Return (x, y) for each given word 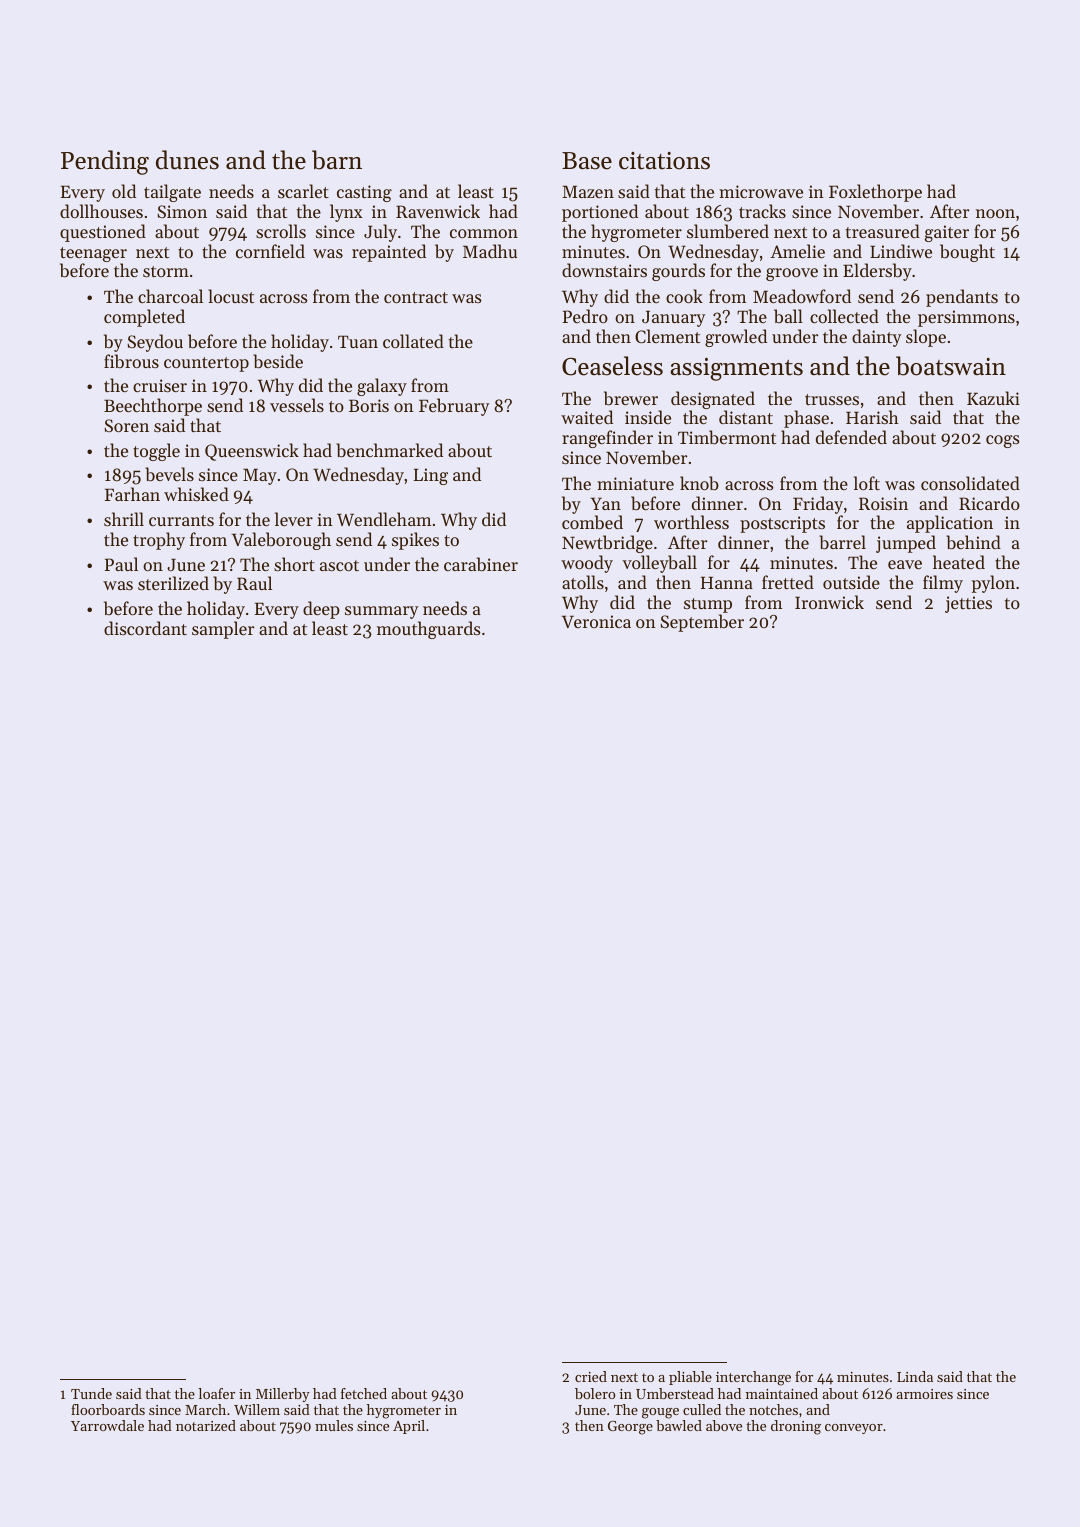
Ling (431, 476)
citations (664, 161)
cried (591, 1376)
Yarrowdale (107, 1425)
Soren (126, 425)
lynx (346, 213)
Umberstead (675, 1393)
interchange (753, 1378)
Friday (818, 505)
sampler (223, 630)
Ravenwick (438, 211)
